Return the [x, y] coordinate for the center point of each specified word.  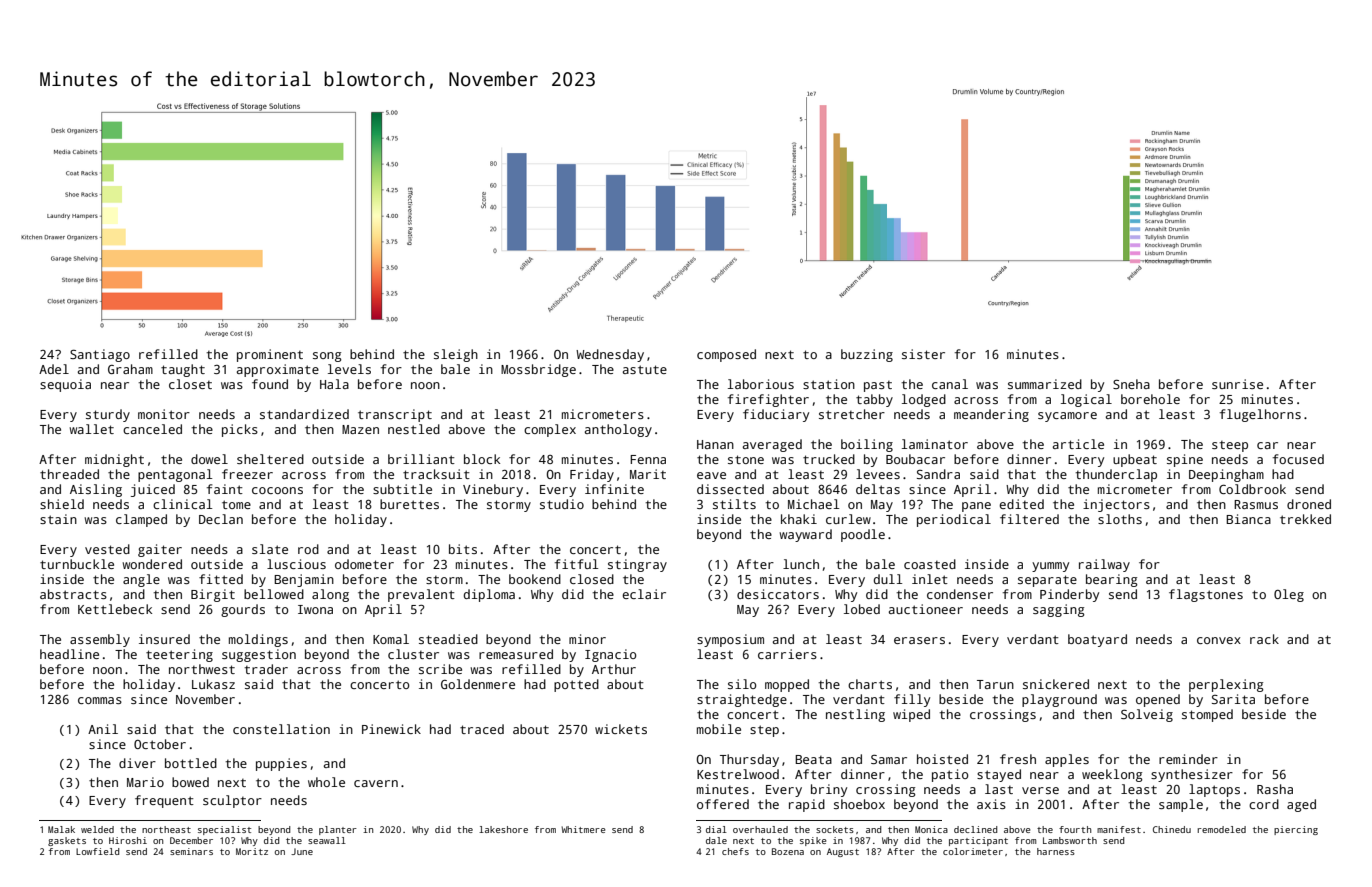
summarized [1045, 384]
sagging [1058, 610]
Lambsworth [1070, 840]
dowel [209, 459]
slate [270, 549]
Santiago [100, 355]
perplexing [1226, 685]
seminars [191, 851]
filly [912, 700]
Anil [103, 729]
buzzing [867, 355]
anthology [618, 430]
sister [923, 354]
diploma [489, 595]
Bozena [788, 851]
